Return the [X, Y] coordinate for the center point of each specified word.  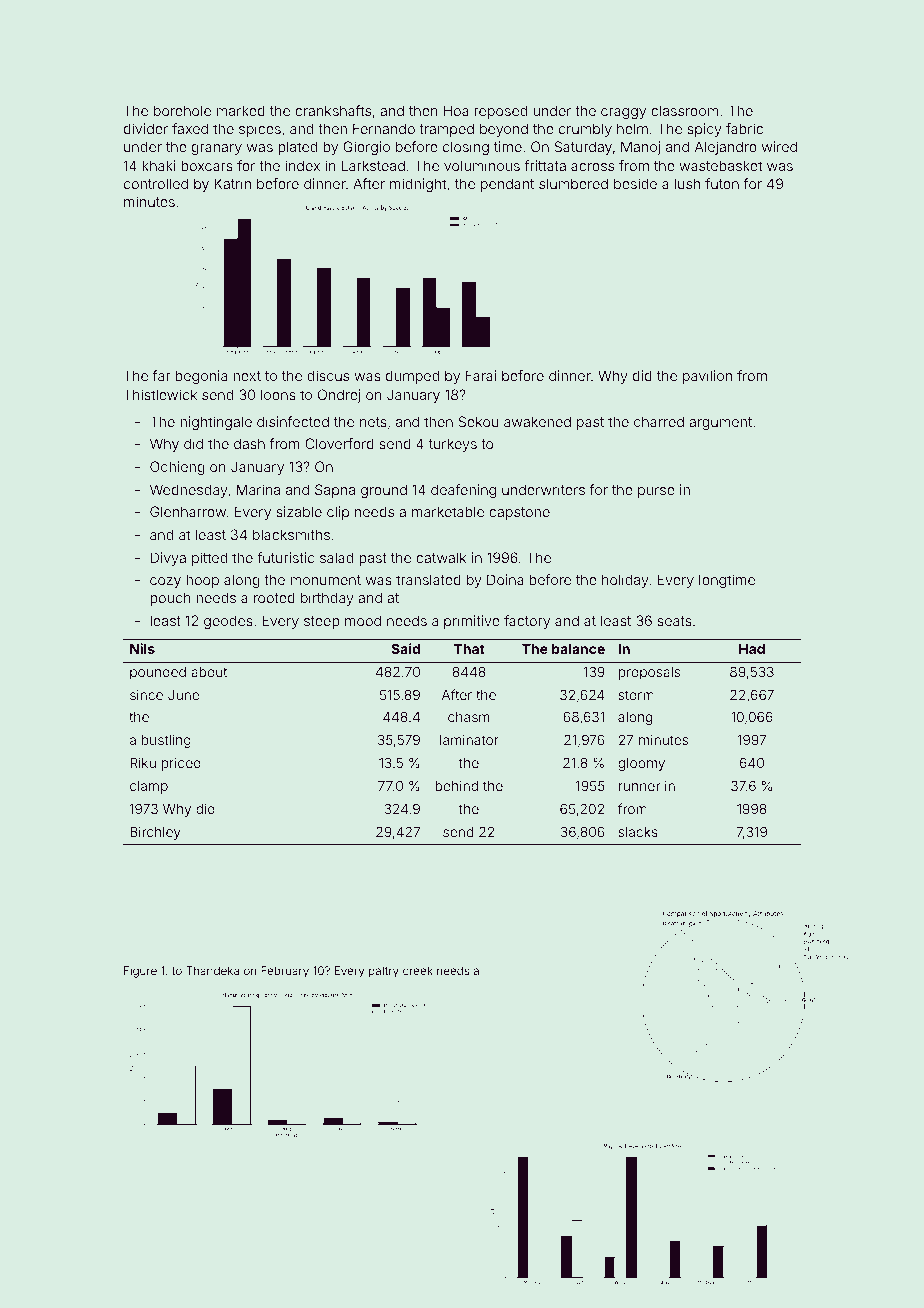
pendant [507, 185]
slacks [638, 832]
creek [418, 970]
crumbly [585, 130]
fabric [744, 128]
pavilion [707, 377]
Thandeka [212, 970]
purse [656, 492]
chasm [468, 717]
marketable [448, 511]
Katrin [233, 183]
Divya [168, 559]
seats [674, 621]
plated [297, 148]
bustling [166, 741]
